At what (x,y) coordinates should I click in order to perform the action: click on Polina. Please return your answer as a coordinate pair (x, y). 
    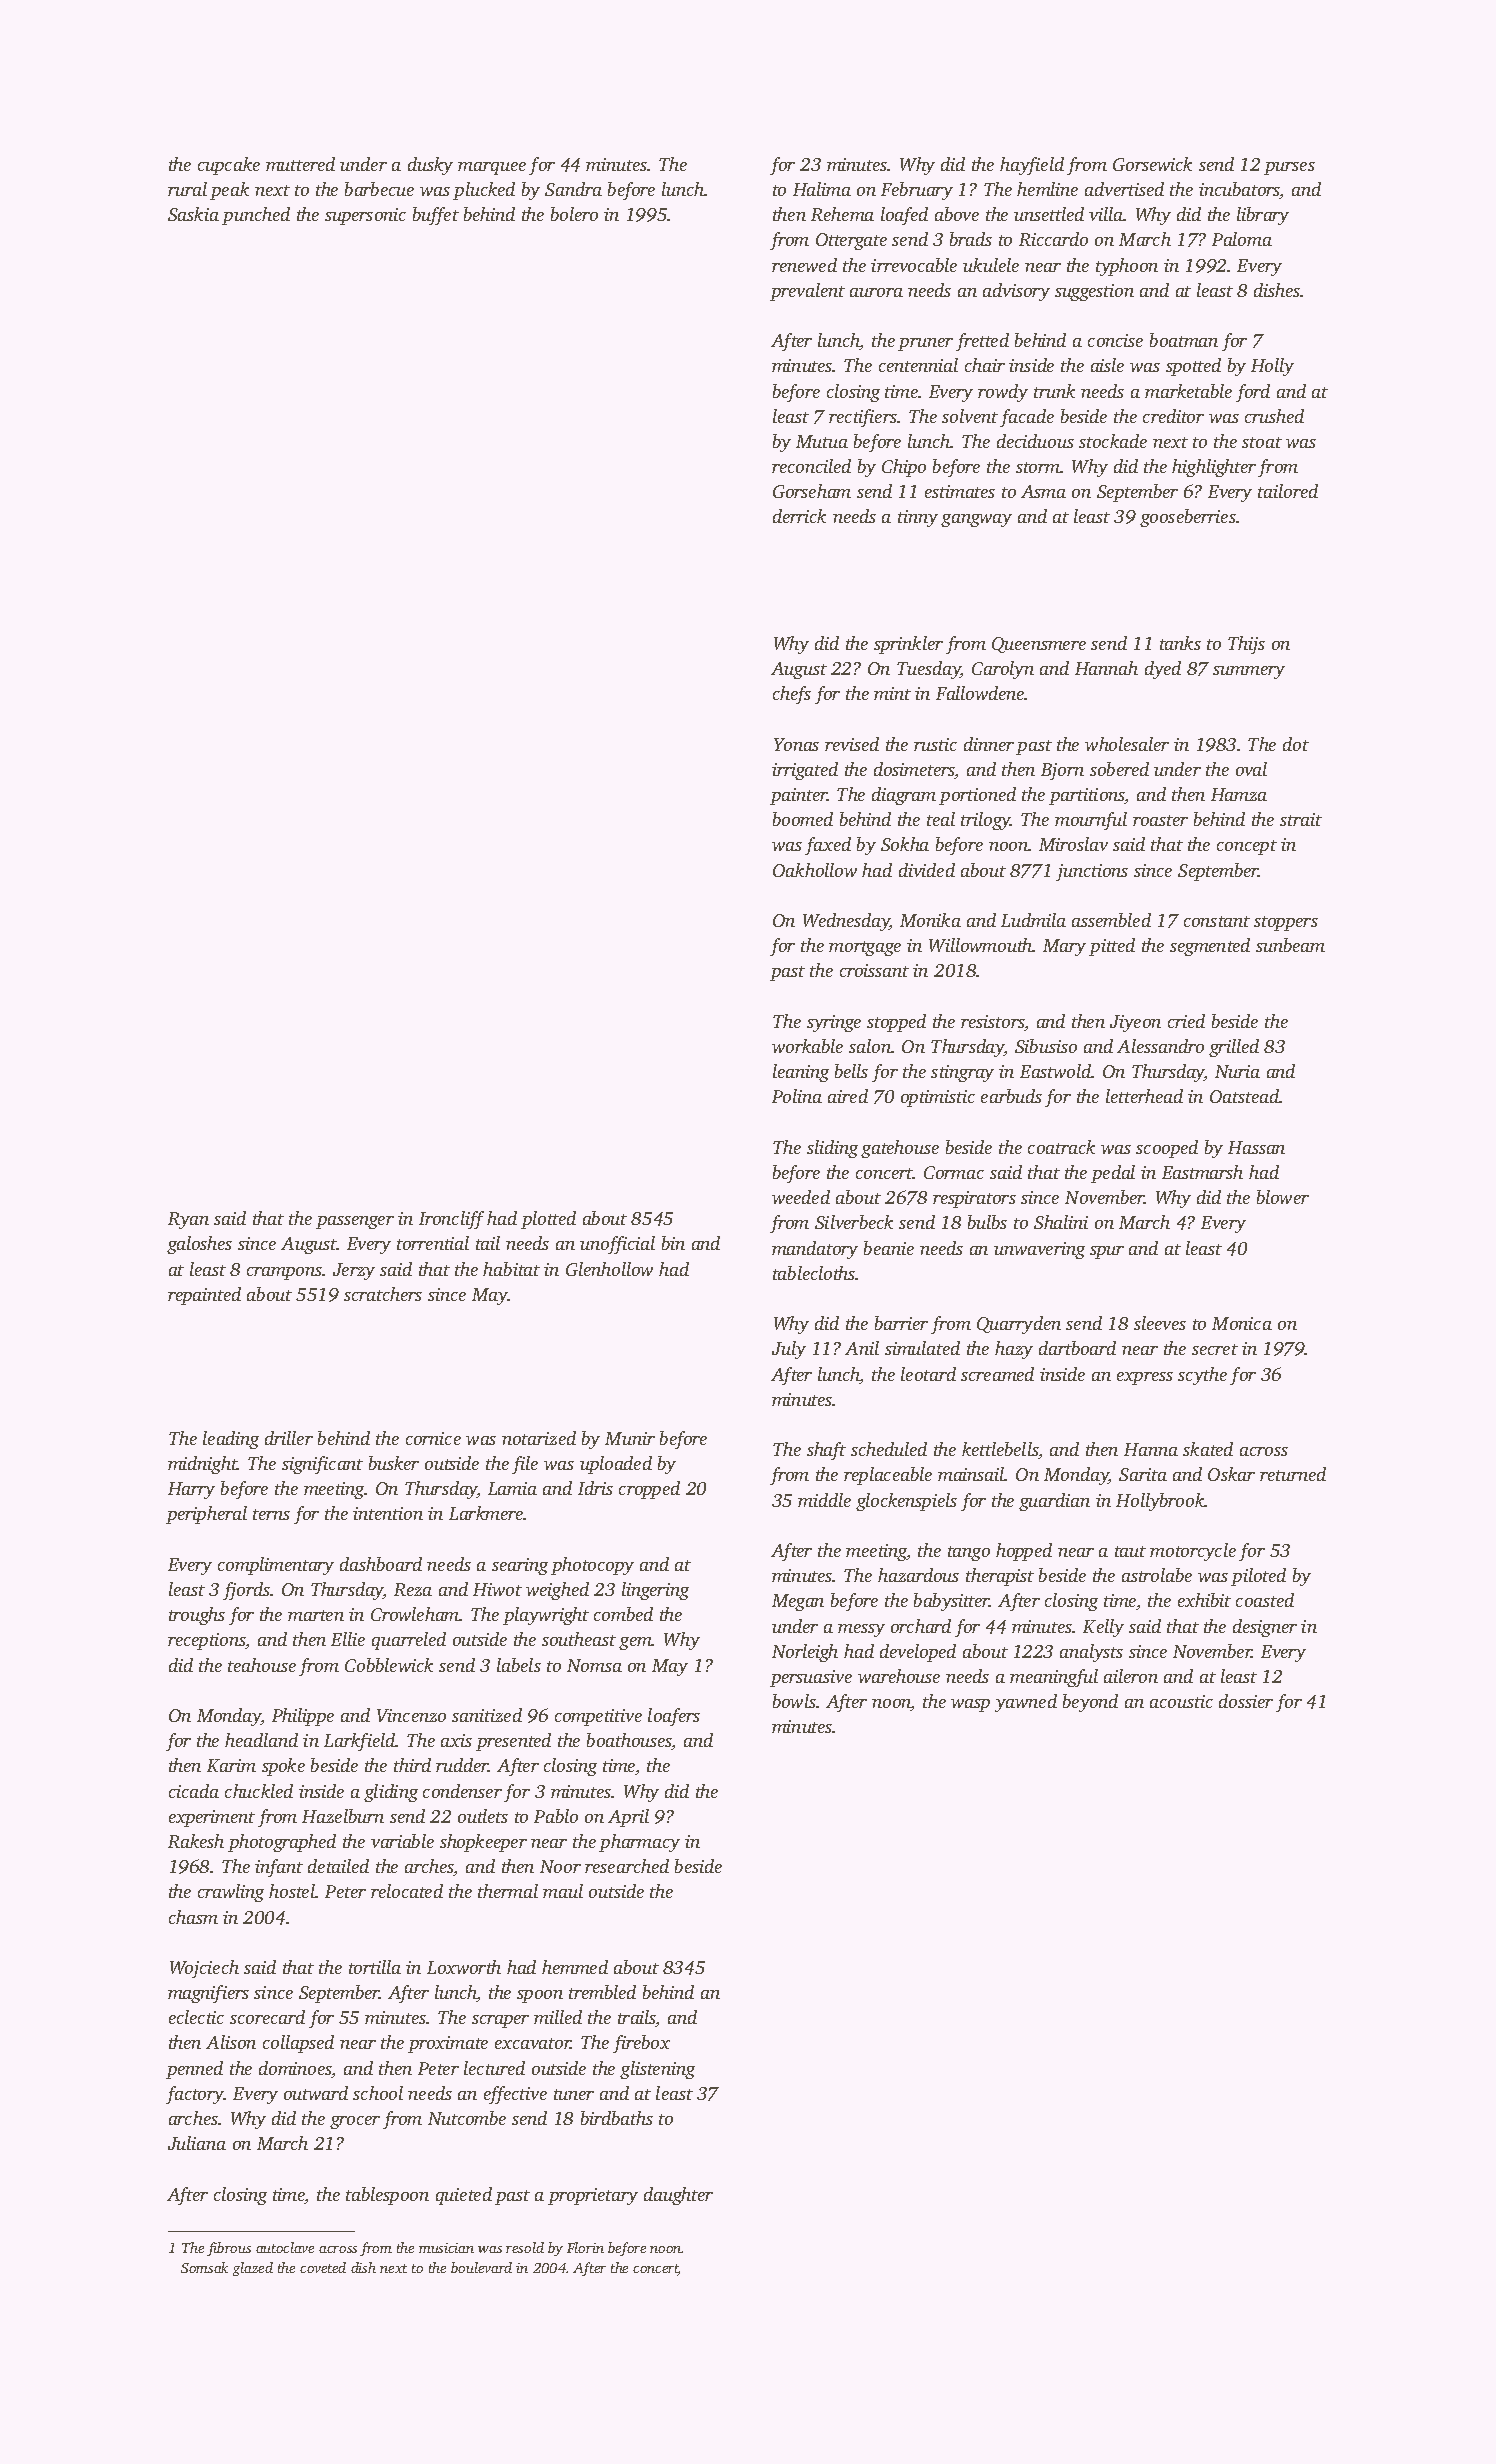
    Looking at the image, I should click on (797, 1096).
